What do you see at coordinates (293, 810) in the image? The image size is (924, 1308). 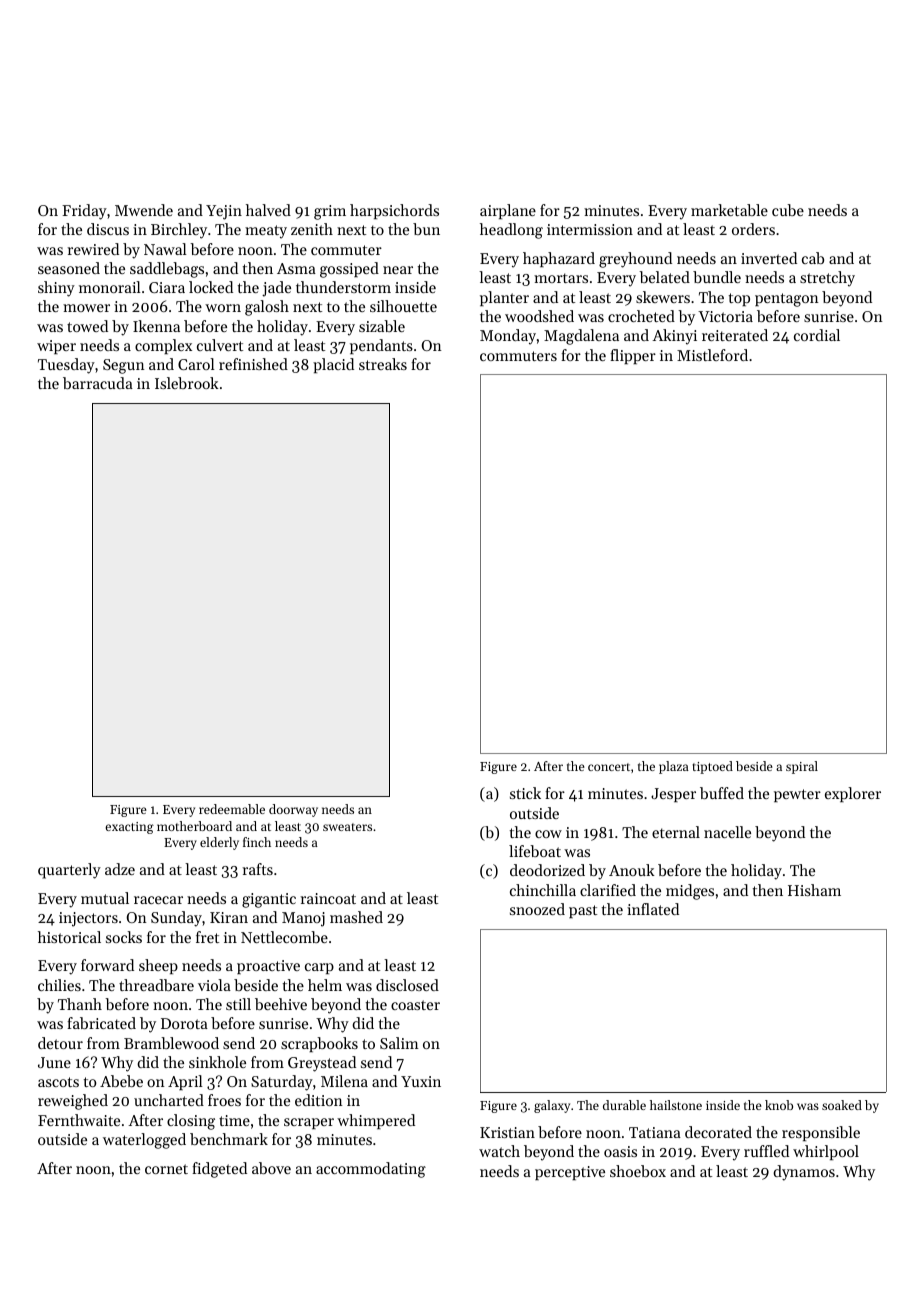 I see `doorway` at bounding box center [293, 810].
